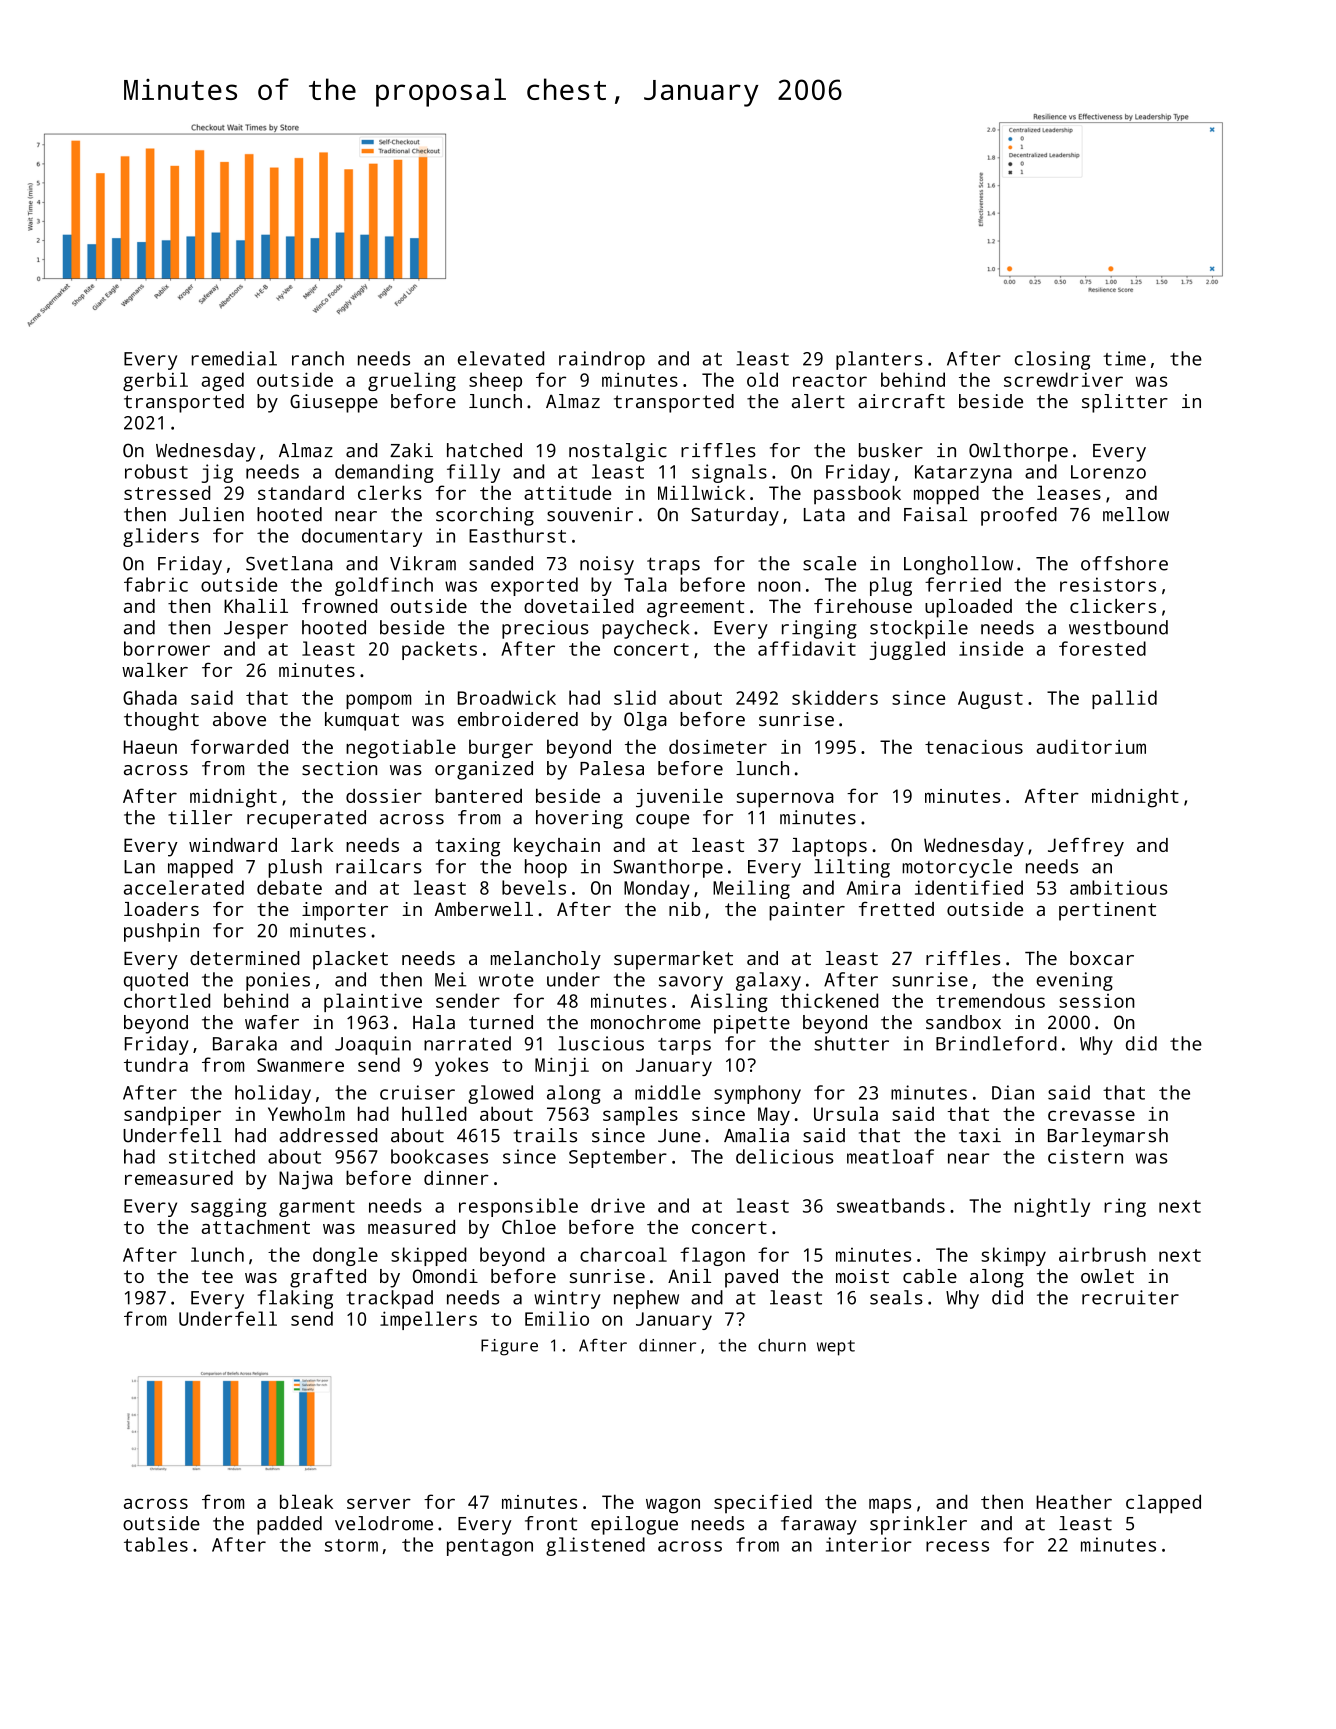 This screenshot has height=1729, width=1336. Describe the element at coordinates (907, 650) in the screenshot. I see `juggled` at that location.
